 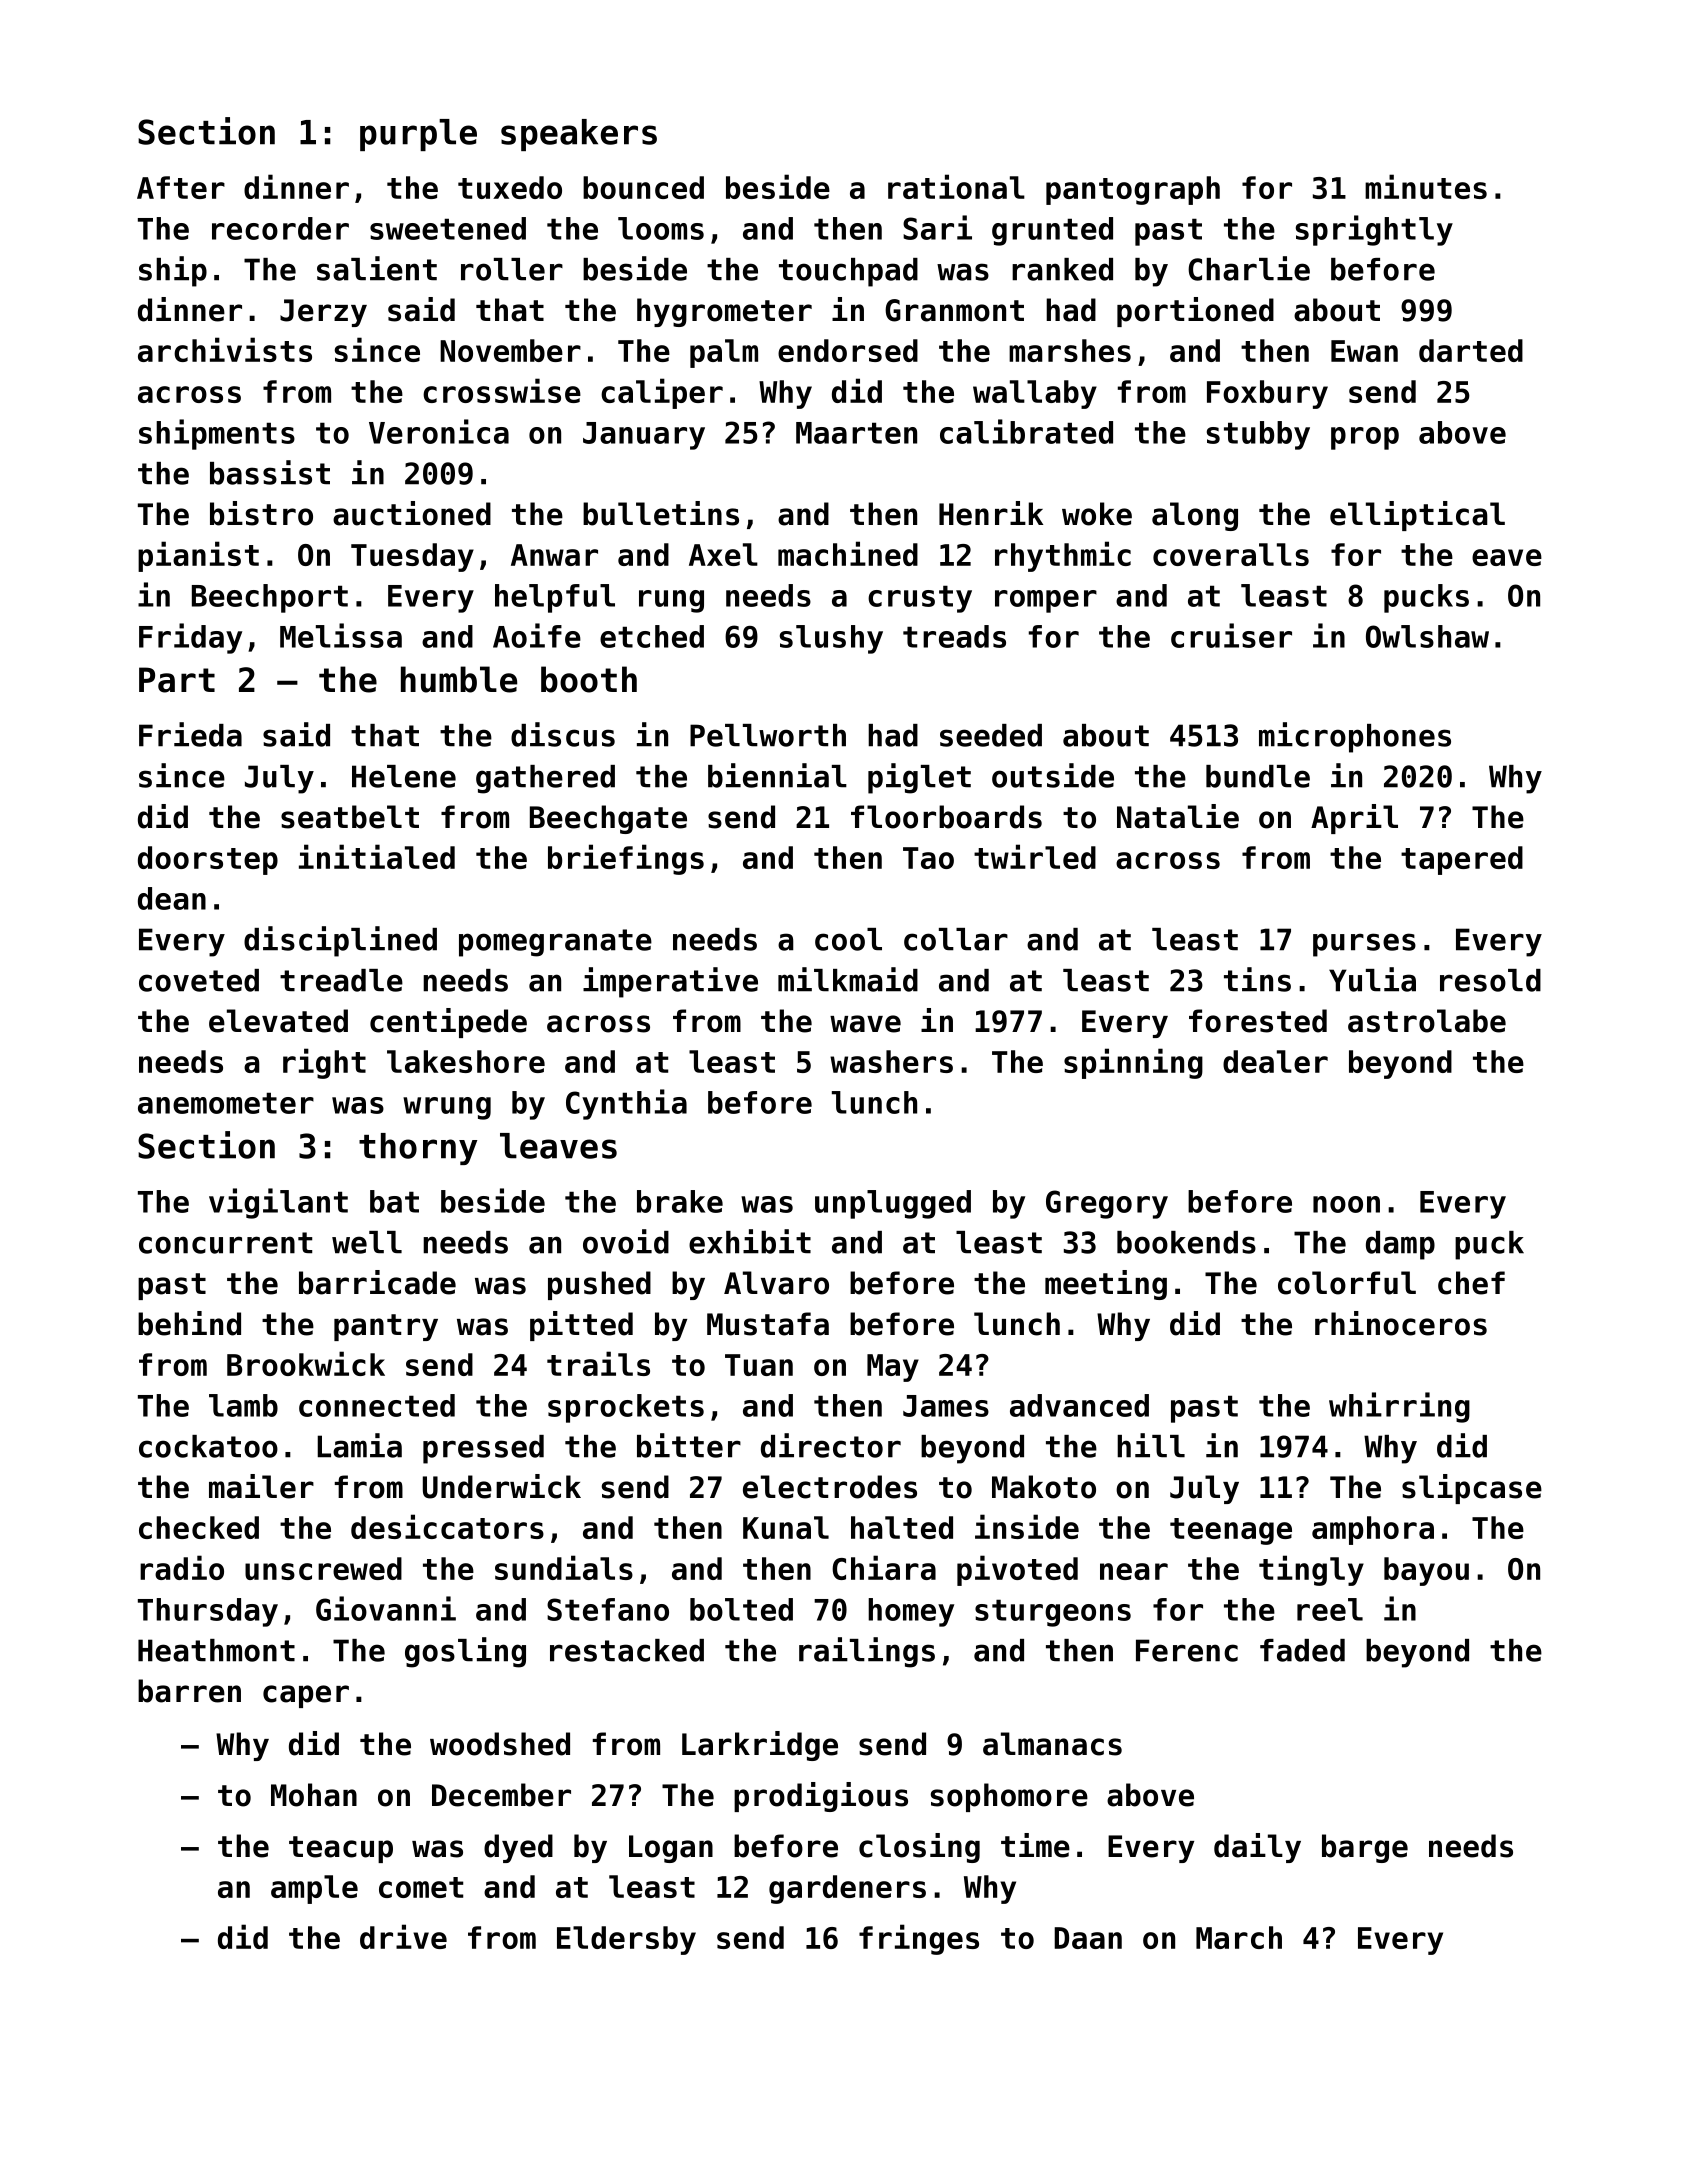 What do you see at coordinates (1053, 775) in the screenshot?
I see `outside` at bounding box center [1053, 775].
